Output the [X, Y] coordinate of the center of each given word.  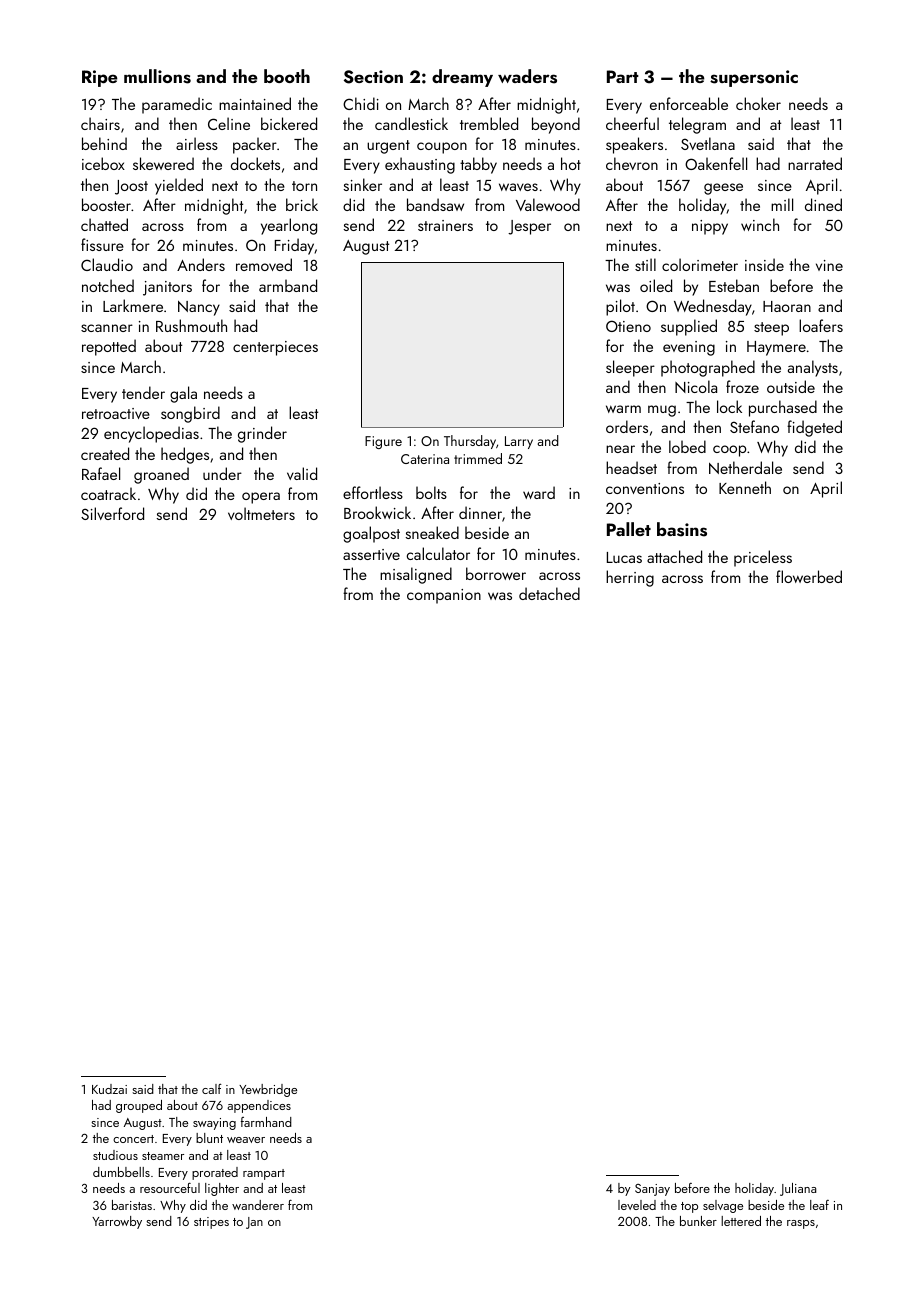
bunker [698, 1221]
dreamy [462, 78]
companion [444, 596]
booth [287, 76]
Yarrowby [117, 1222]
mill [782, 204]
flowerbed [809, 576]
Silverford [112, 513]
